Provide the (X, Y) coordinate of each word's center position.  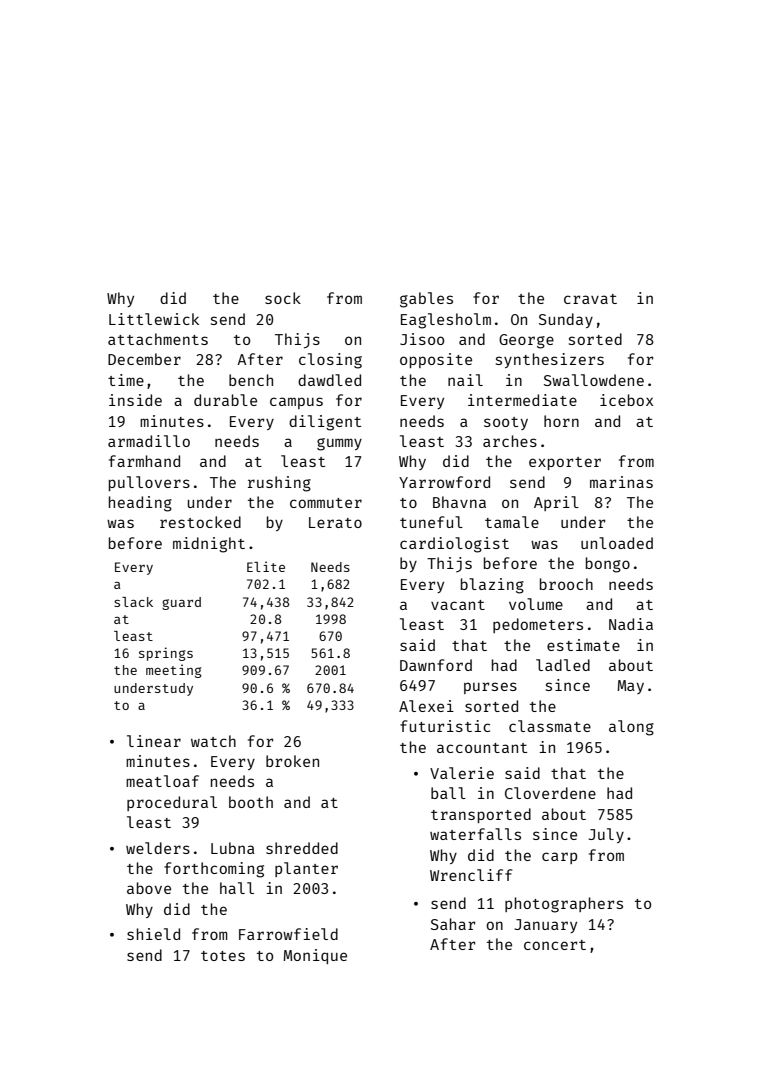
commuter (326, 503)
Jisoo (422, 339)
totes (223, 956)
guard (181, 603)
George (526, 341)
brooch (566, 584)
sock (283, 298)
